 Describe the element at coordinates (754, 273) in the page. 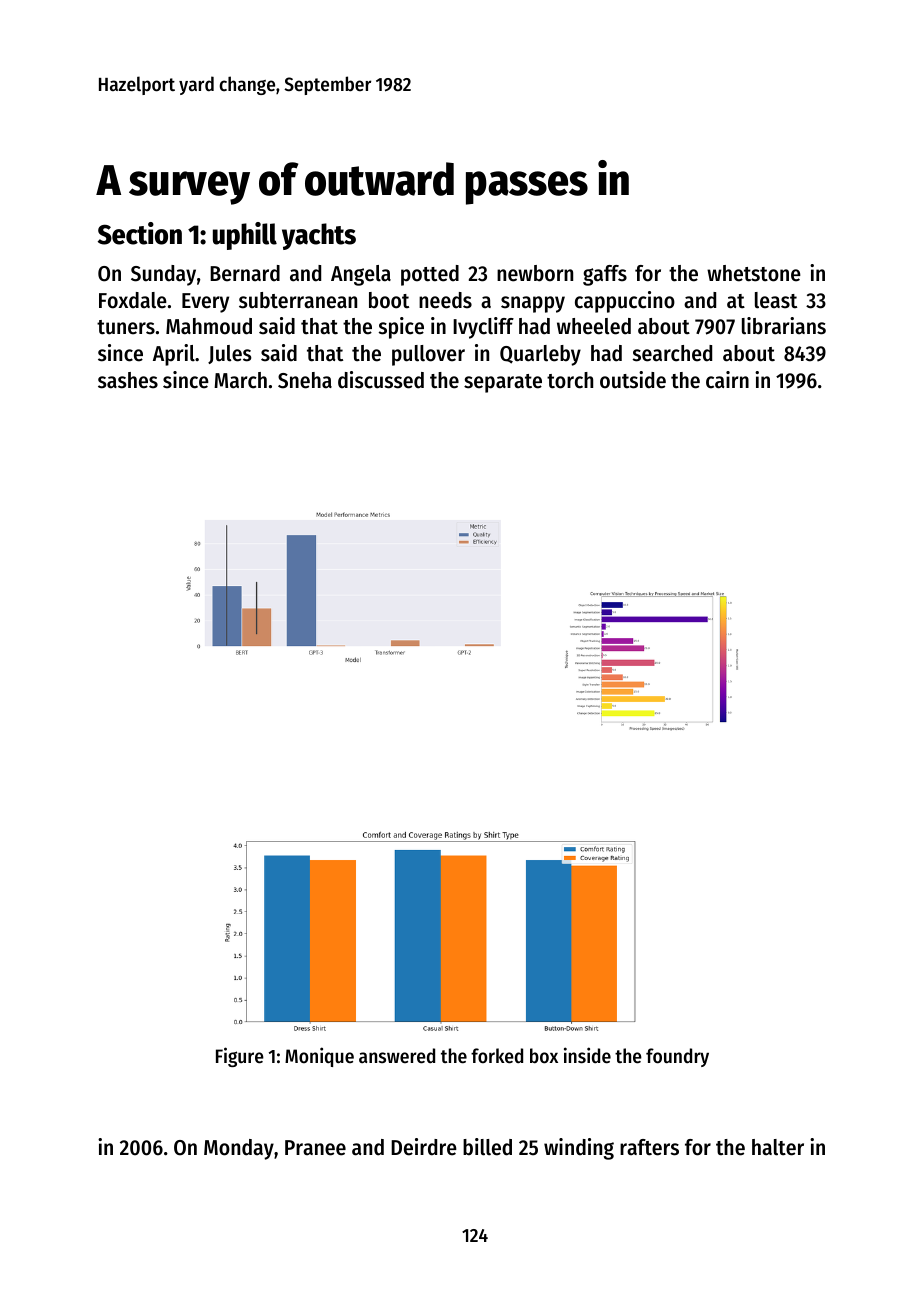

I see `whetstone` at that location.
